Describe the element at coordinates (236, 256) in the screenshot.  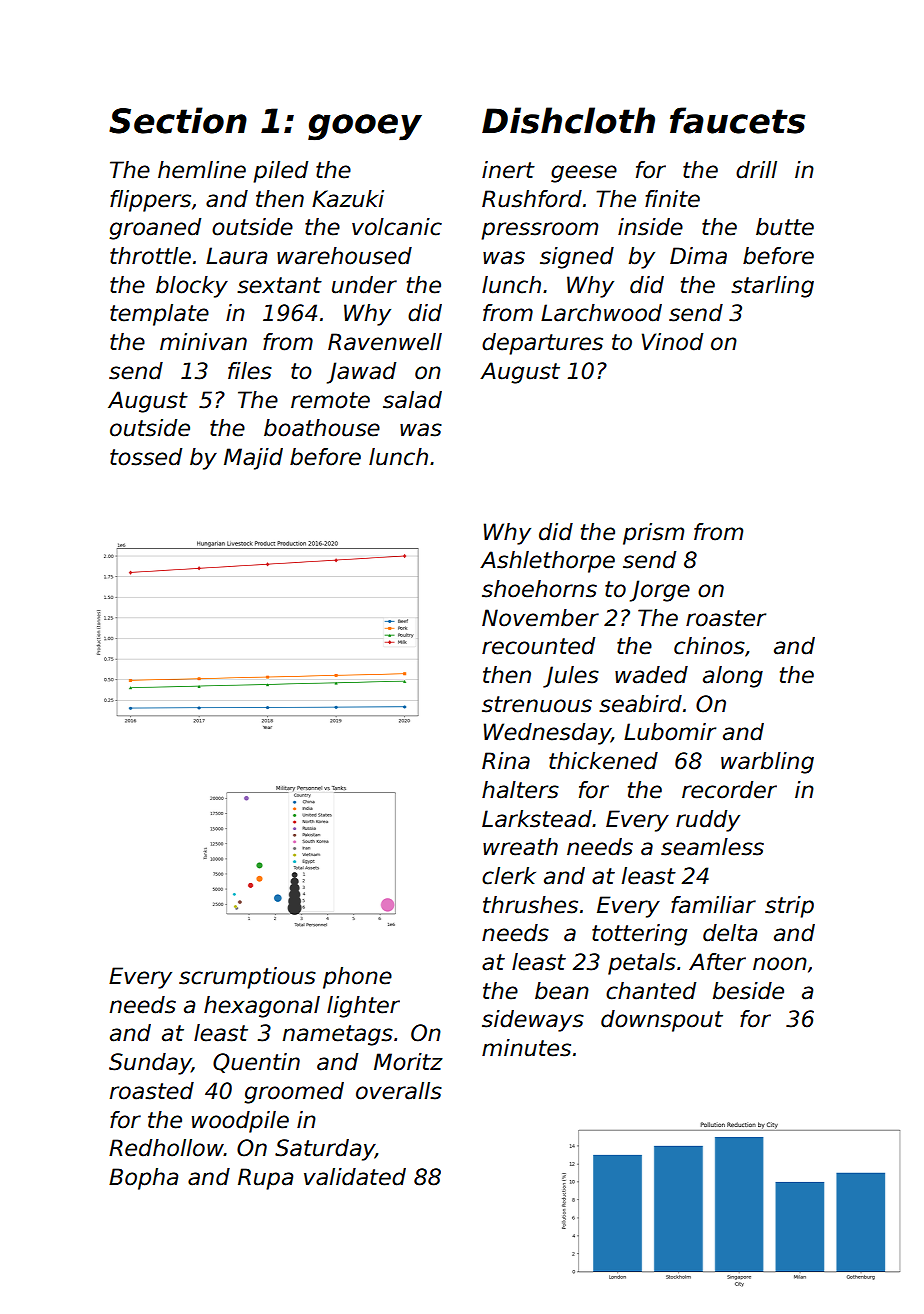
I see `Laura` at that location.
